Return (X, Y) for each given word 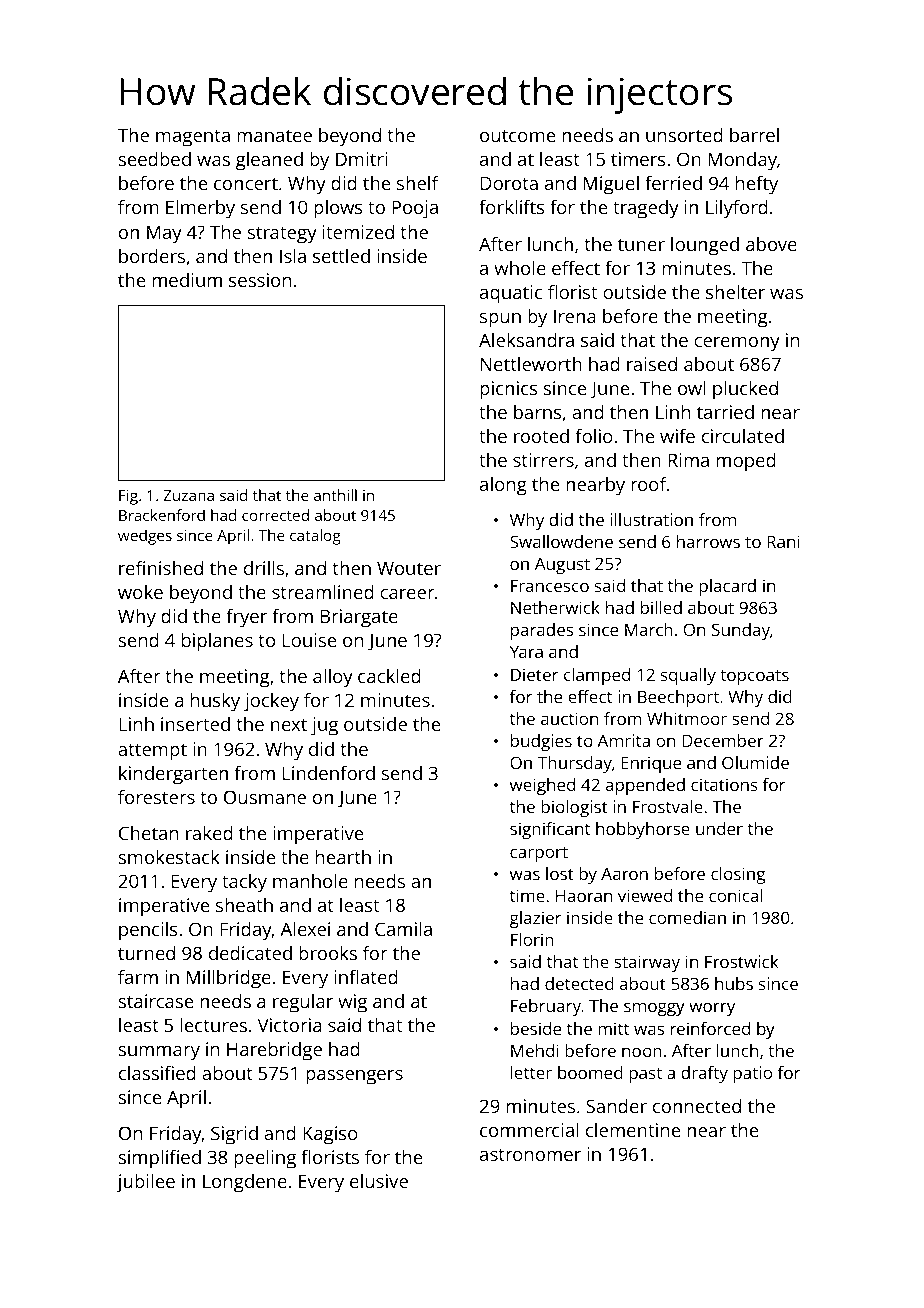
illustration (651, 519)
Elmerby (200, 209)
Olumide (755, 762)
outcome (517, 135)
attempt (152, 752)
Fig (128, 497)
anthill (335, 495)
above (771, 244)
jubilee (145, 1183)
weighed (542, 786)
